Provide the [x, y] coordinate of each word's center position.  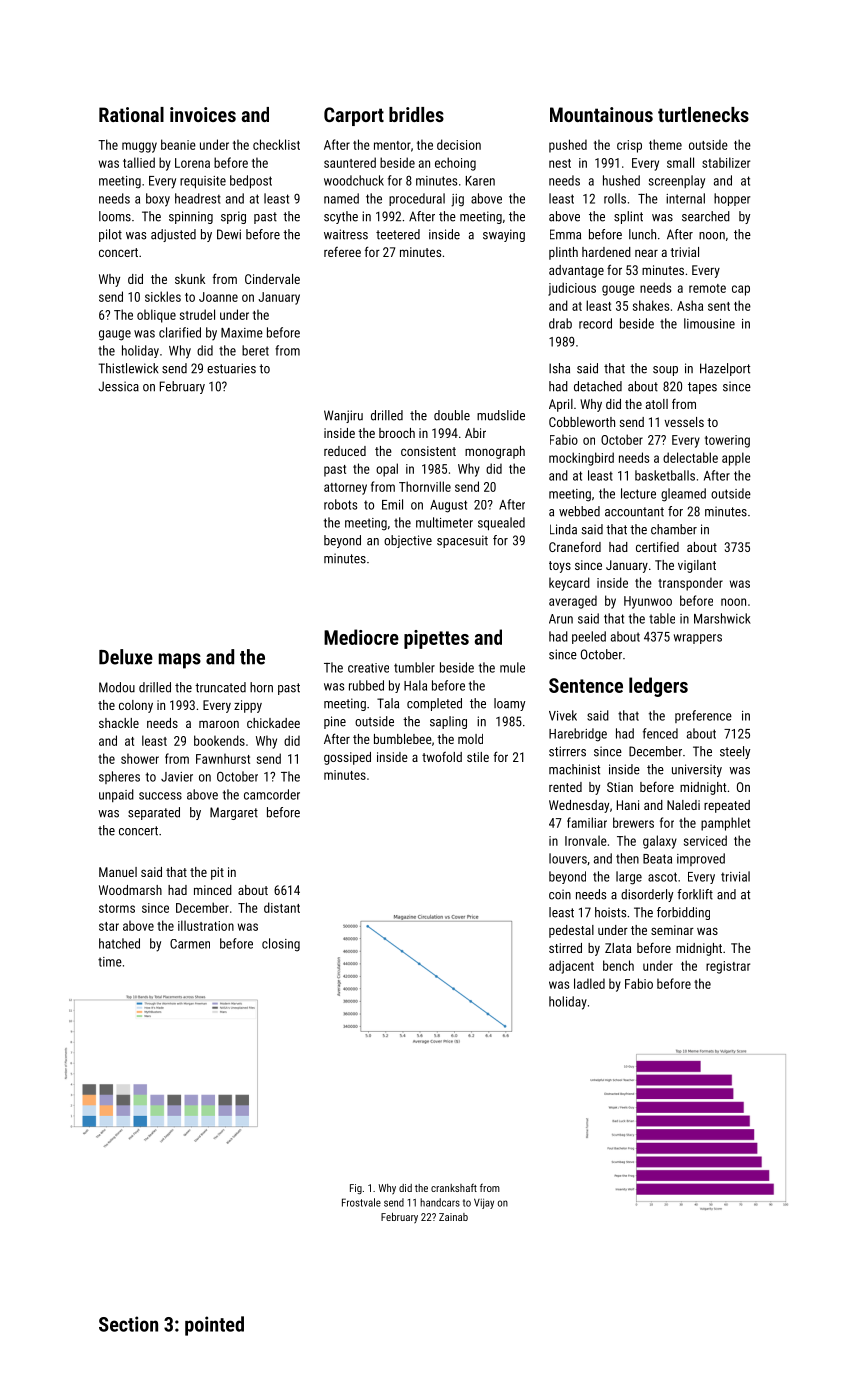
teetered [398, 234]
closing [281, 945]
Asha [690, 305]
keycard [569, 584]
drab [560, 323]
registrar [728, 967]
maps [180, 661]
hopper [732, 199]
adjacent [571, 967]
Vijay [484, 1203]
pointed [214, 1326]
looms [115, 216]
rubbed [366, 685]
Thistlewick [129, 368]
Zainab [453, 1217]
